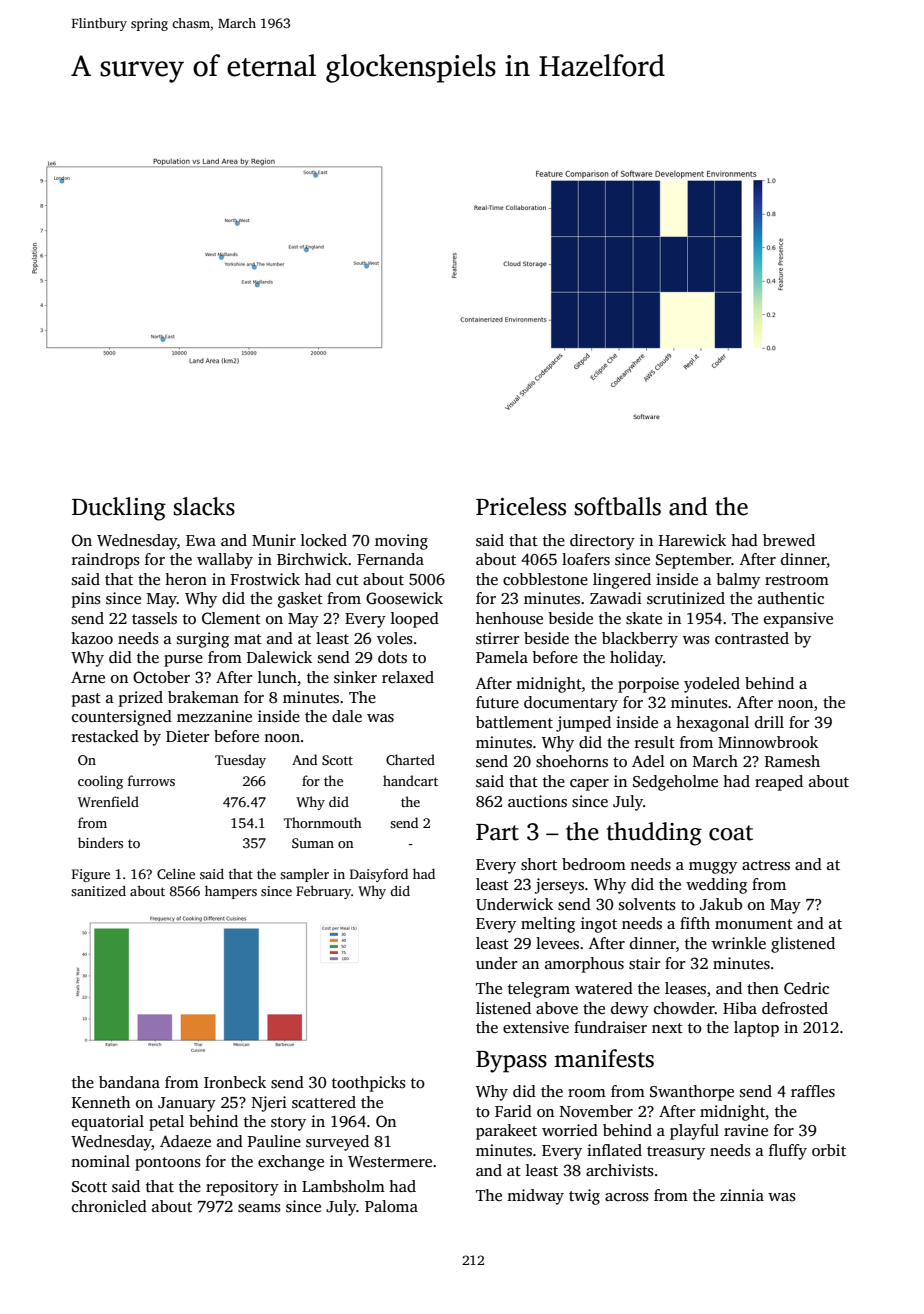 Image resolution: width=924 pixels, height=1314 pixels. I want to click on sanitized, so click(98, 890).
